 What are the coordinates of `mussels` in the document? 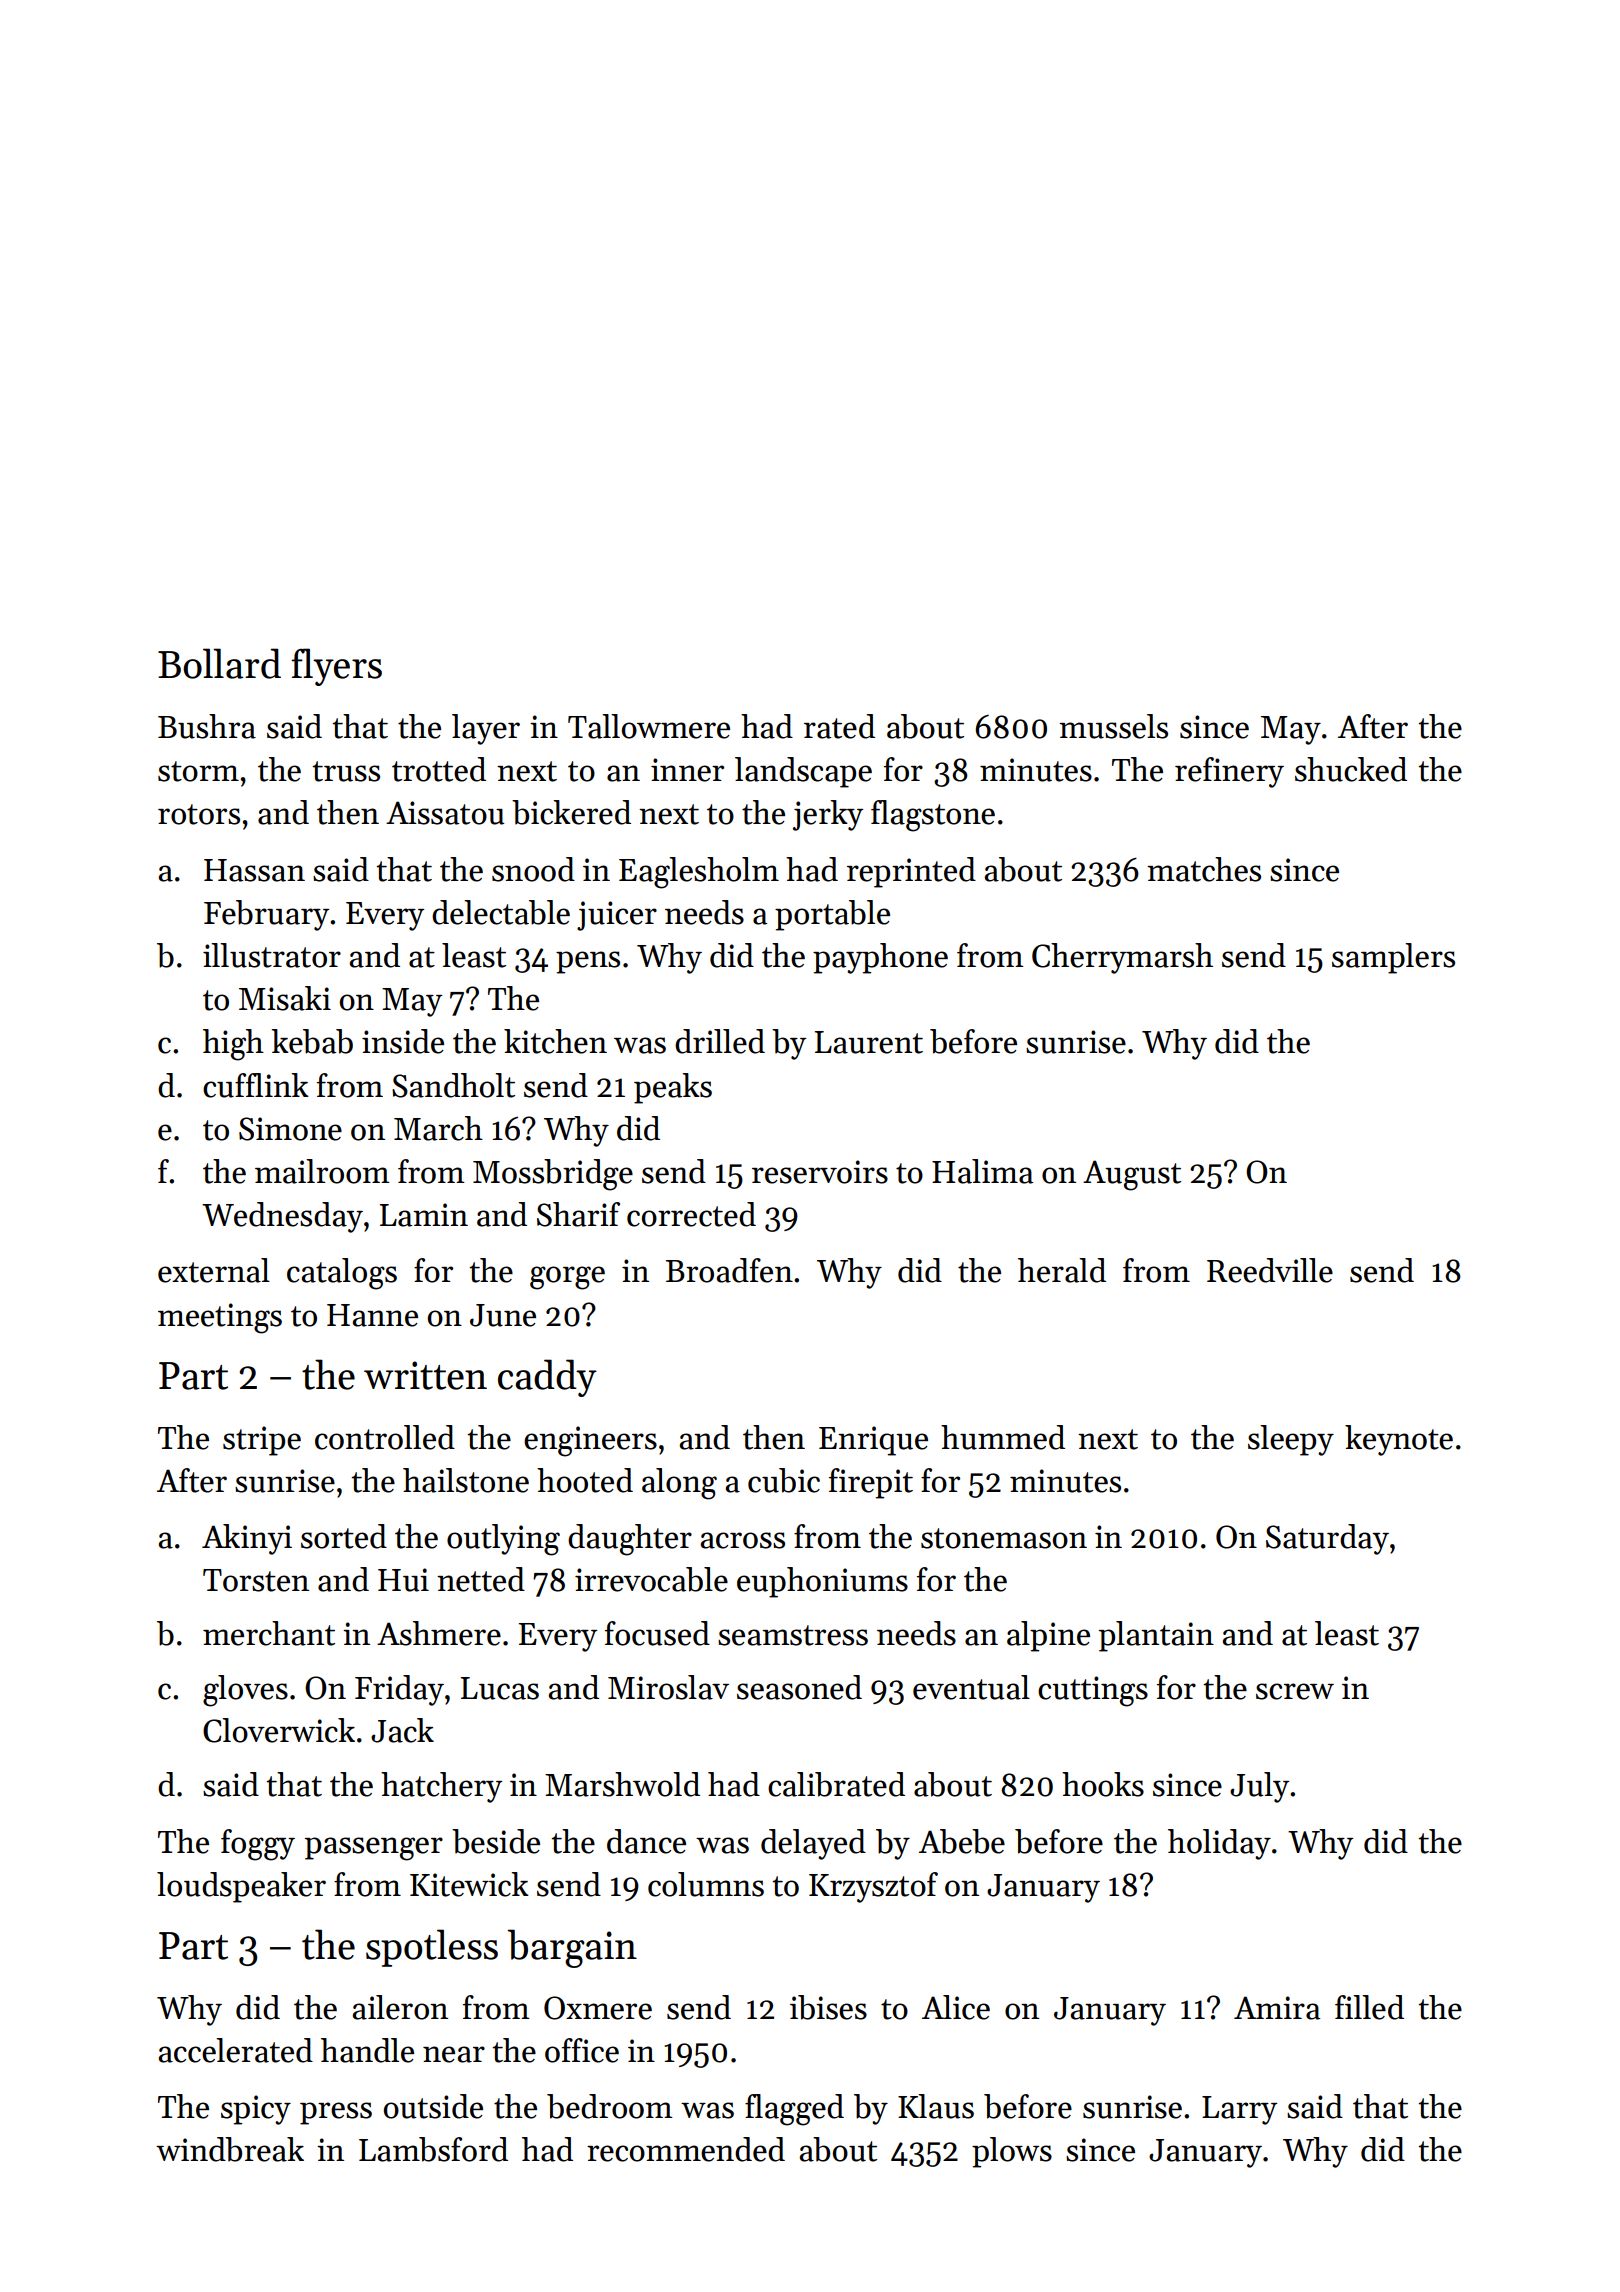 It's located at (1113, 726).
